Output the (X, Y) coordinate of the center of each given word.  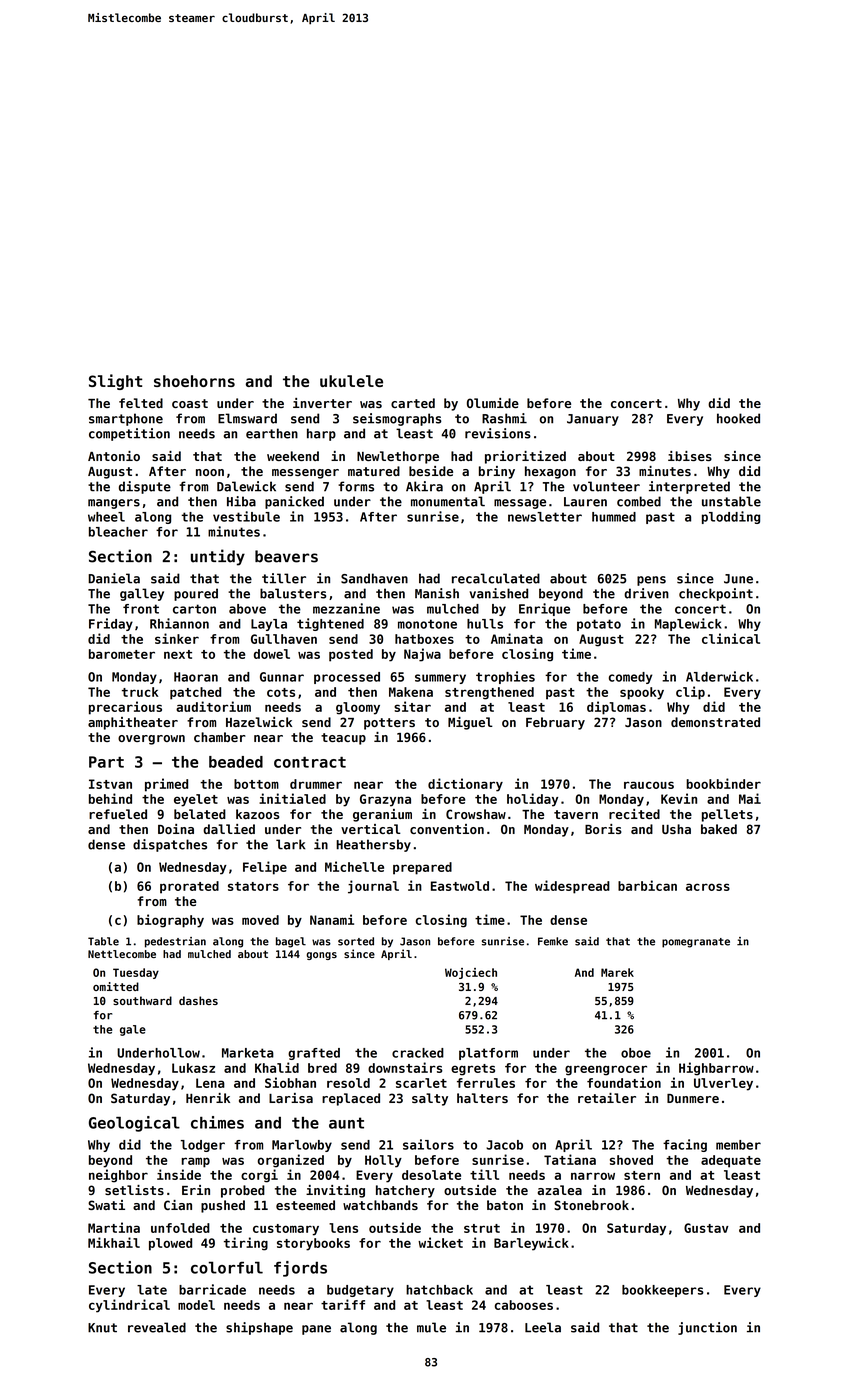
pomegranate (696, 943)
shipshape (259, 1328)
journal (373, 887)
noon (210, 472)
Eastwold (460, 886)
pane (316, 1330)
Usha (676, 829)
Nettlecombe (122, 954)
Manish (437, 593)
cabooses (524, 1305)
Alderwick (719, 676)
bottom (256, 784)
